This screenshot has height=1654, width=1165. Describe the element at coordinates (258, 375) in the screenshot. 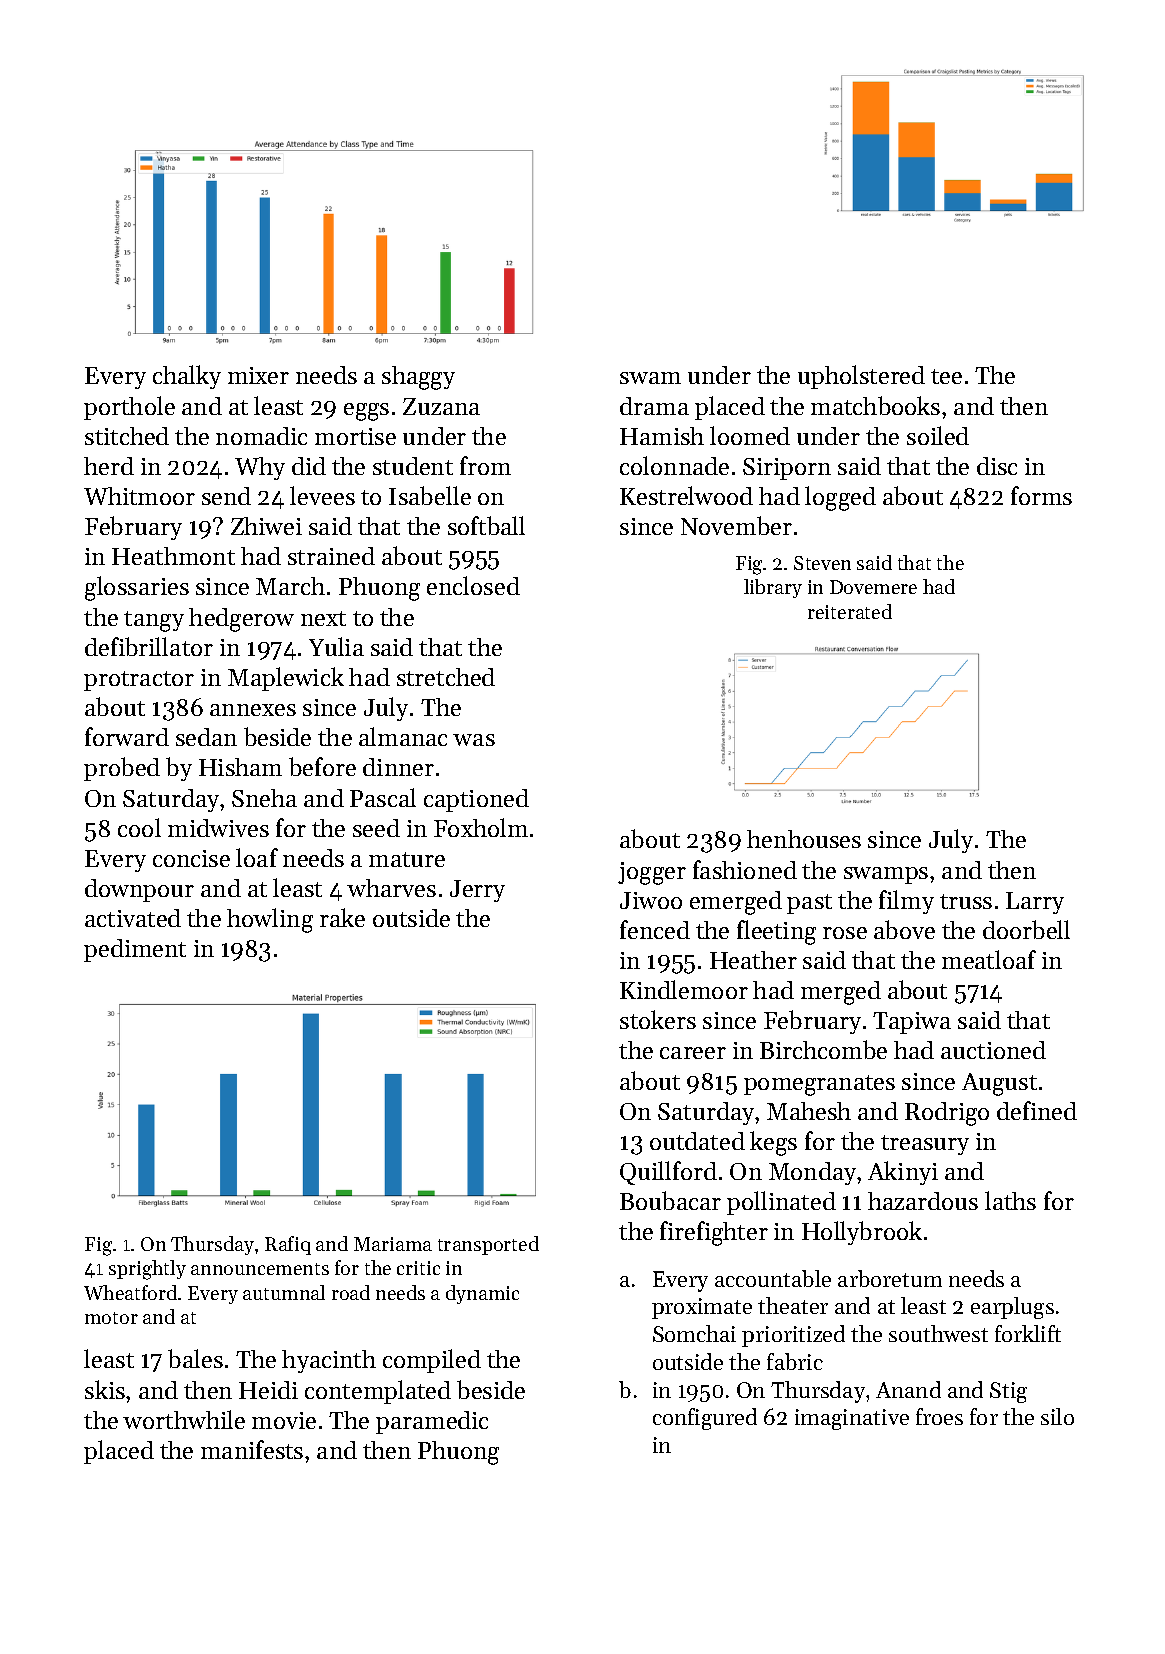

I see `mixer` at that location.
